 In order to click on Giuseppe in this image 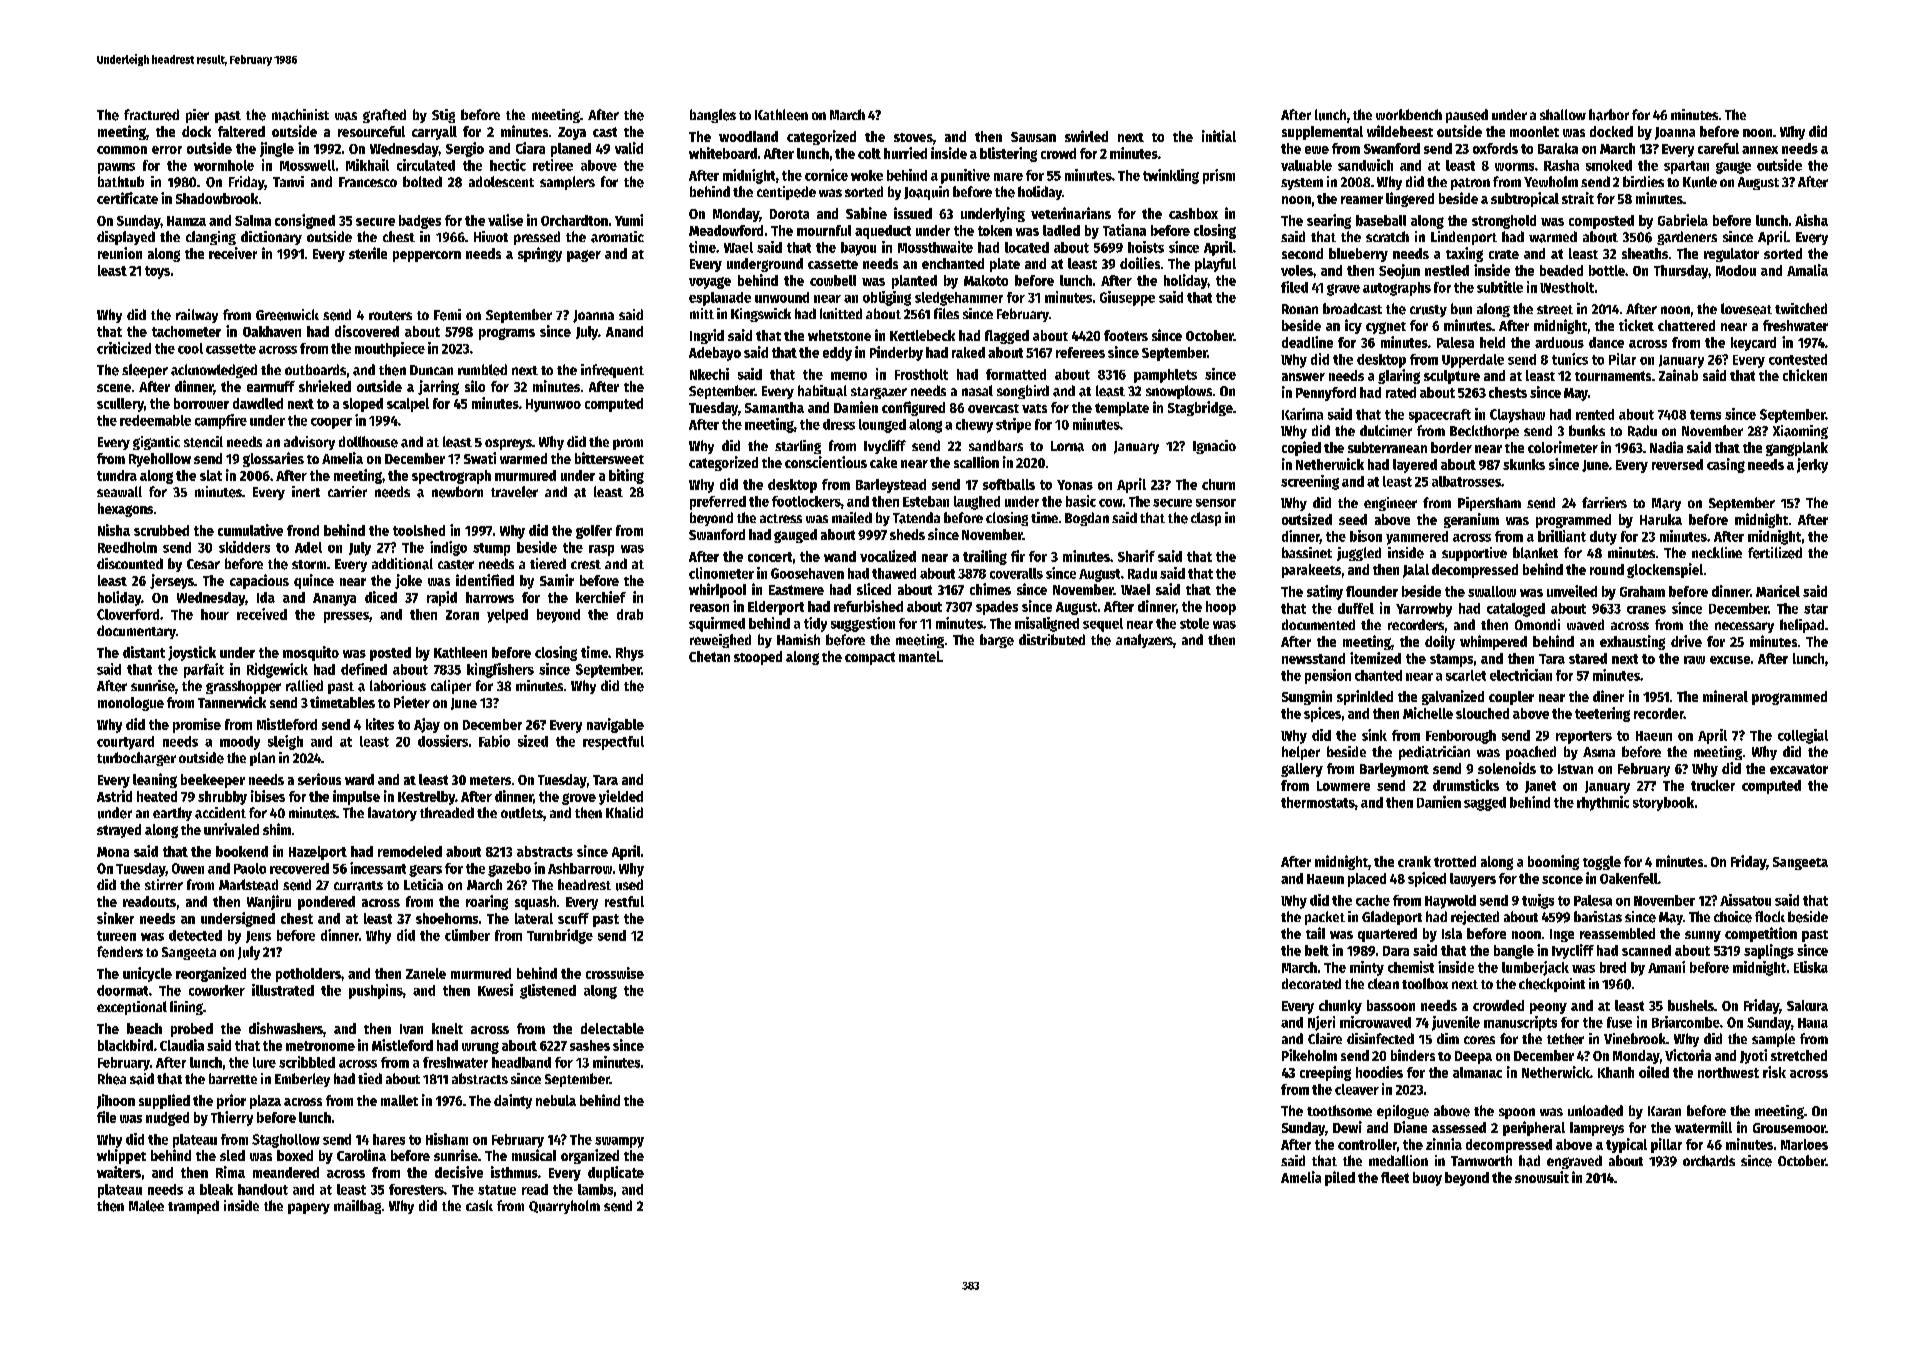, I will do `click(1127, 298)`.
